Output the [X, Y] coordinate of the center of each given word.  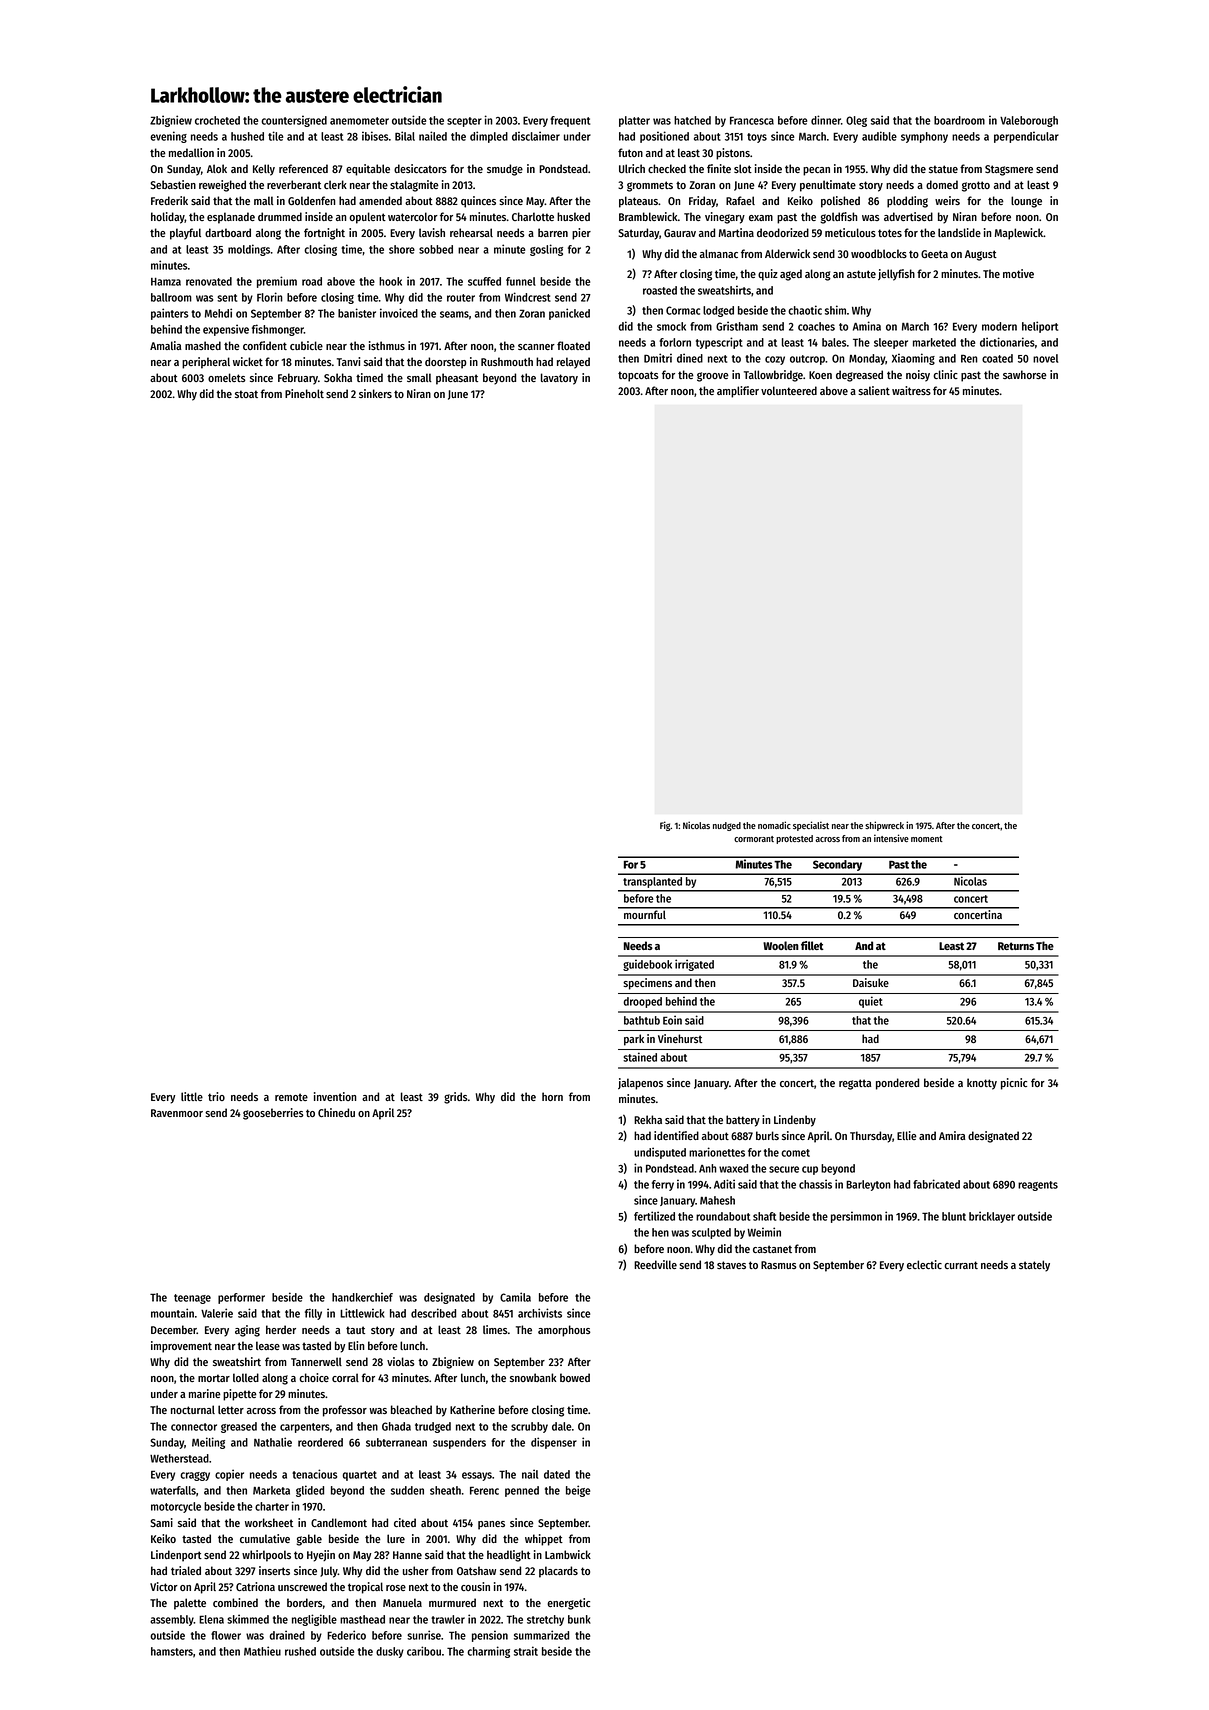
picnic [1014, 1084]
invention [335, 1096]
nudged [727, 826]
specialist [811, 826]
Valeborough [1029, 121]
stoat [246, 394]
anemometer [359, 121]
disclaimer [536, 136]
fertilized [654, 1216]
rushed [300, 1651]
